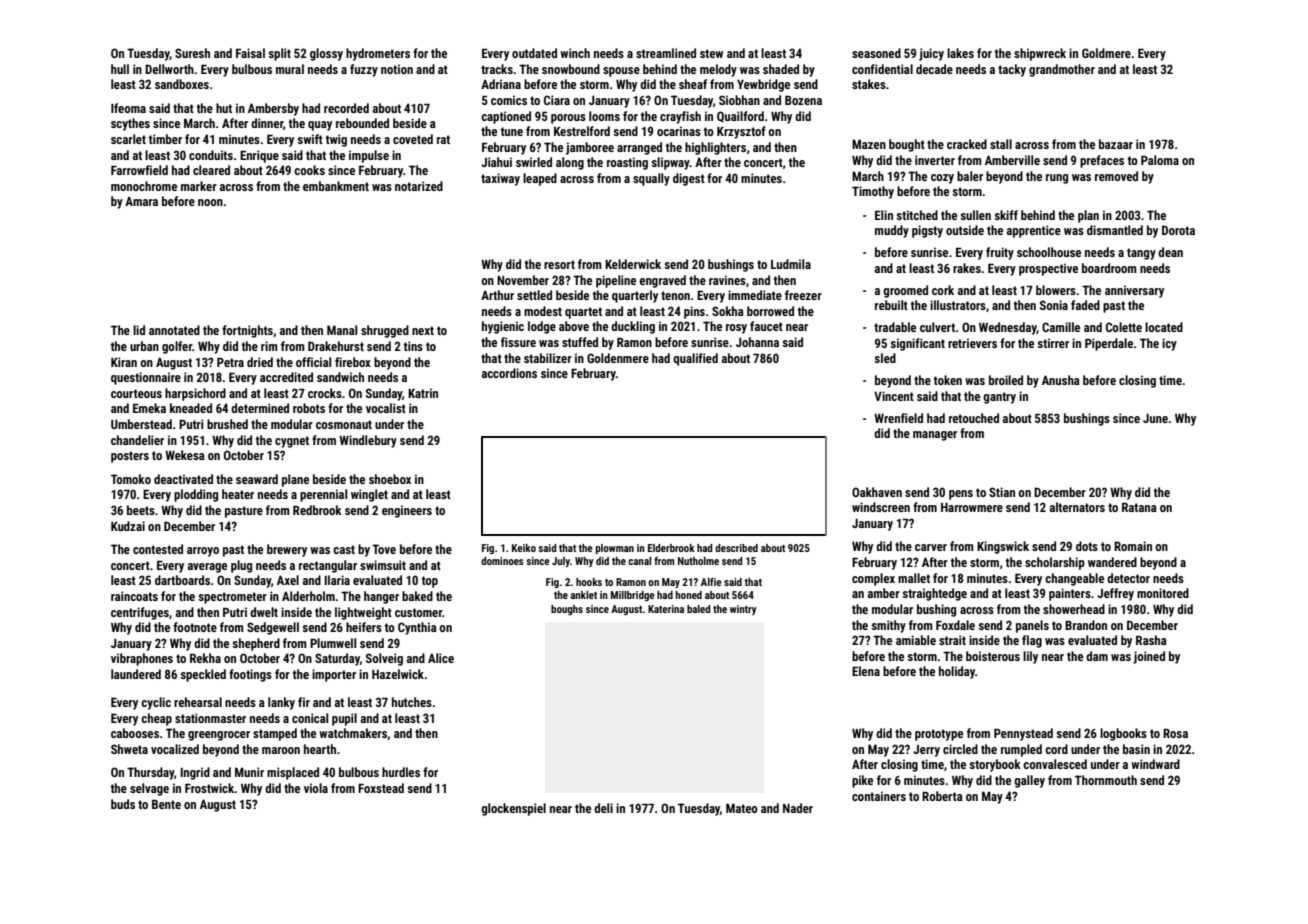  What do you see at coordinates (557, 100) in the page?
I see `Ciara` at bounding box center [557, 100].
